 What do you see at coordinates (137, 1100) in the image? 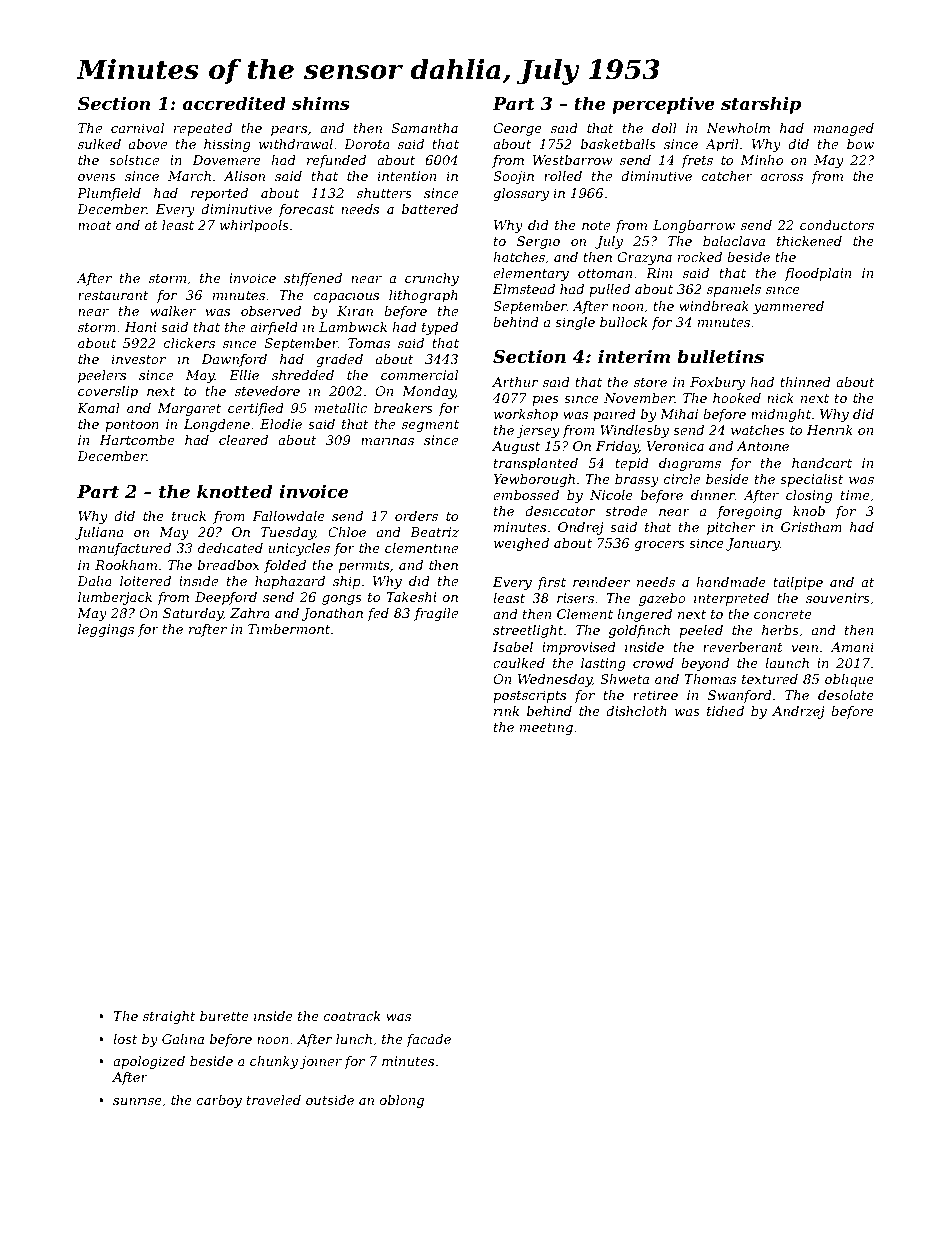
I see `sunrise` at bounding box center [137, 1100].
